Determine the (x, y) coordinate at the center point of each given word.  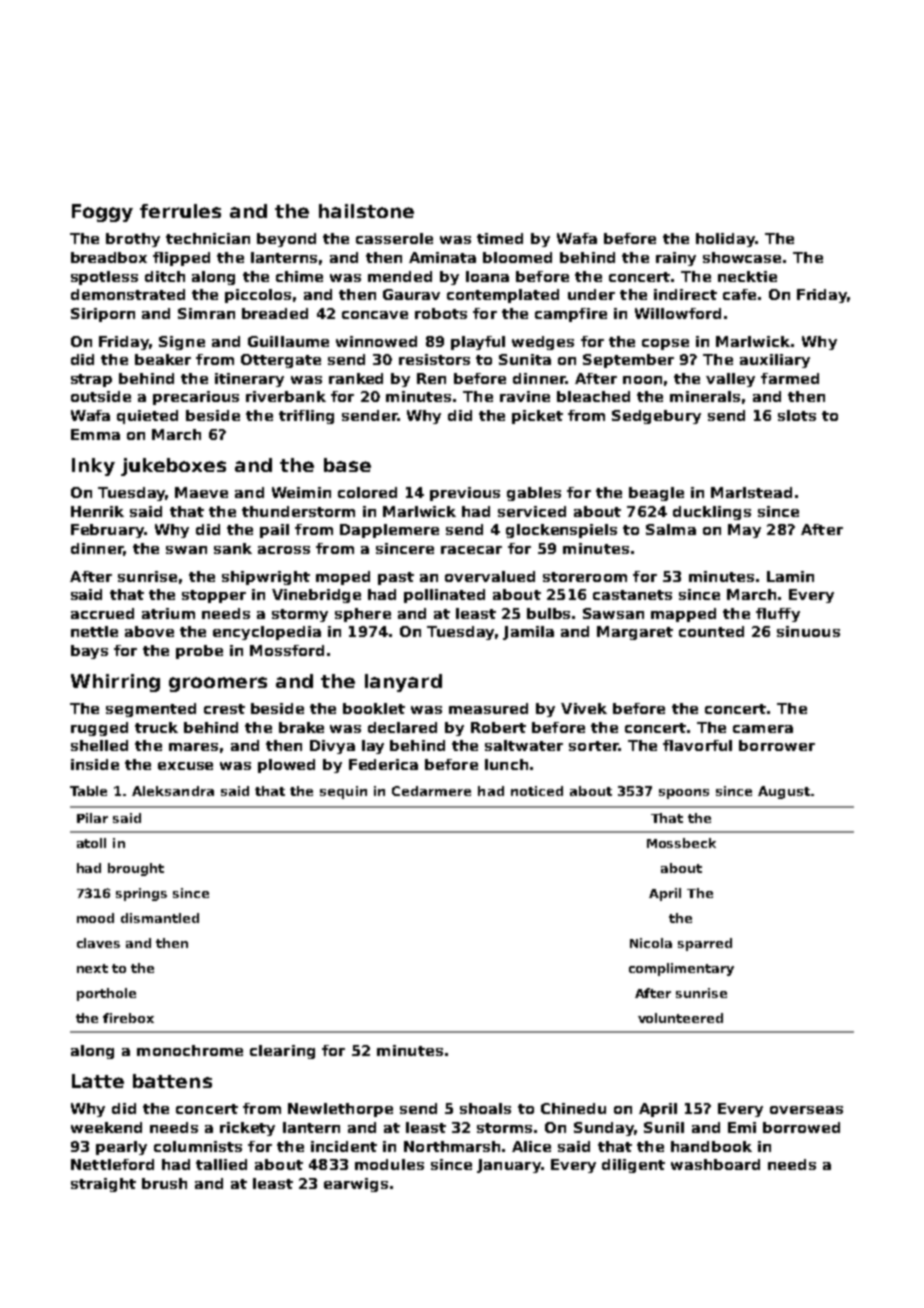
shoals (485, 1108)
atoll (91, 843)
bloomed (517, 257)
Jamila (528, 633)
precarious (196, 398)
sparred (705, 944)
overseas (806, 1110)
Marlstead (751, 492)
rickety (247, 1129)
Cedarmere (431, 791)
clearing (282, 1052)
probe (199, 652)
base (347, 465)
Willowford (678, 313)
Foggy (102, 213)
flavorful (697, 745)
